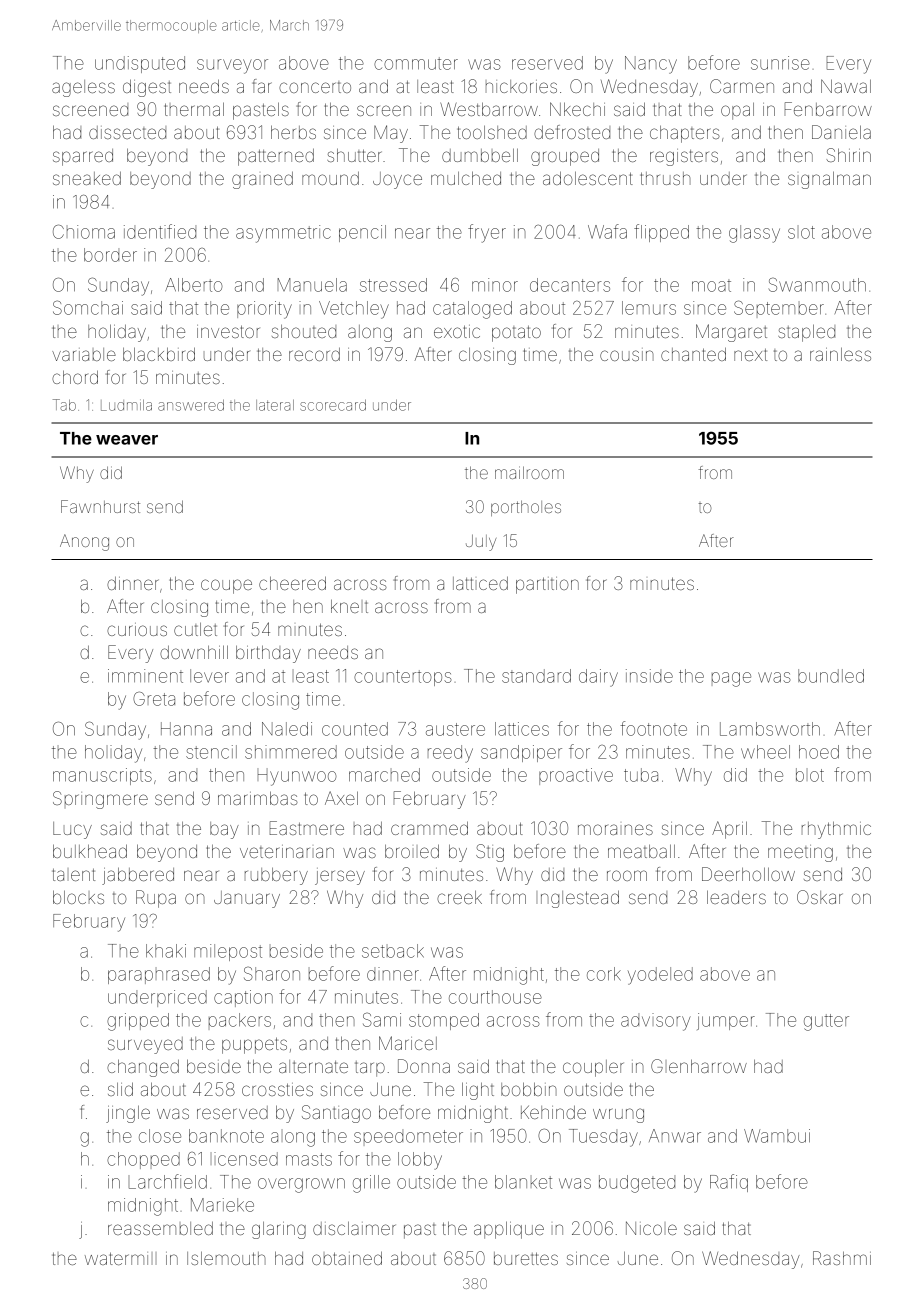 The image size is (924, 1308). What do you see at coordinates (684, 157) in the image?
I see `registers` at bounding box center [684, 157].
